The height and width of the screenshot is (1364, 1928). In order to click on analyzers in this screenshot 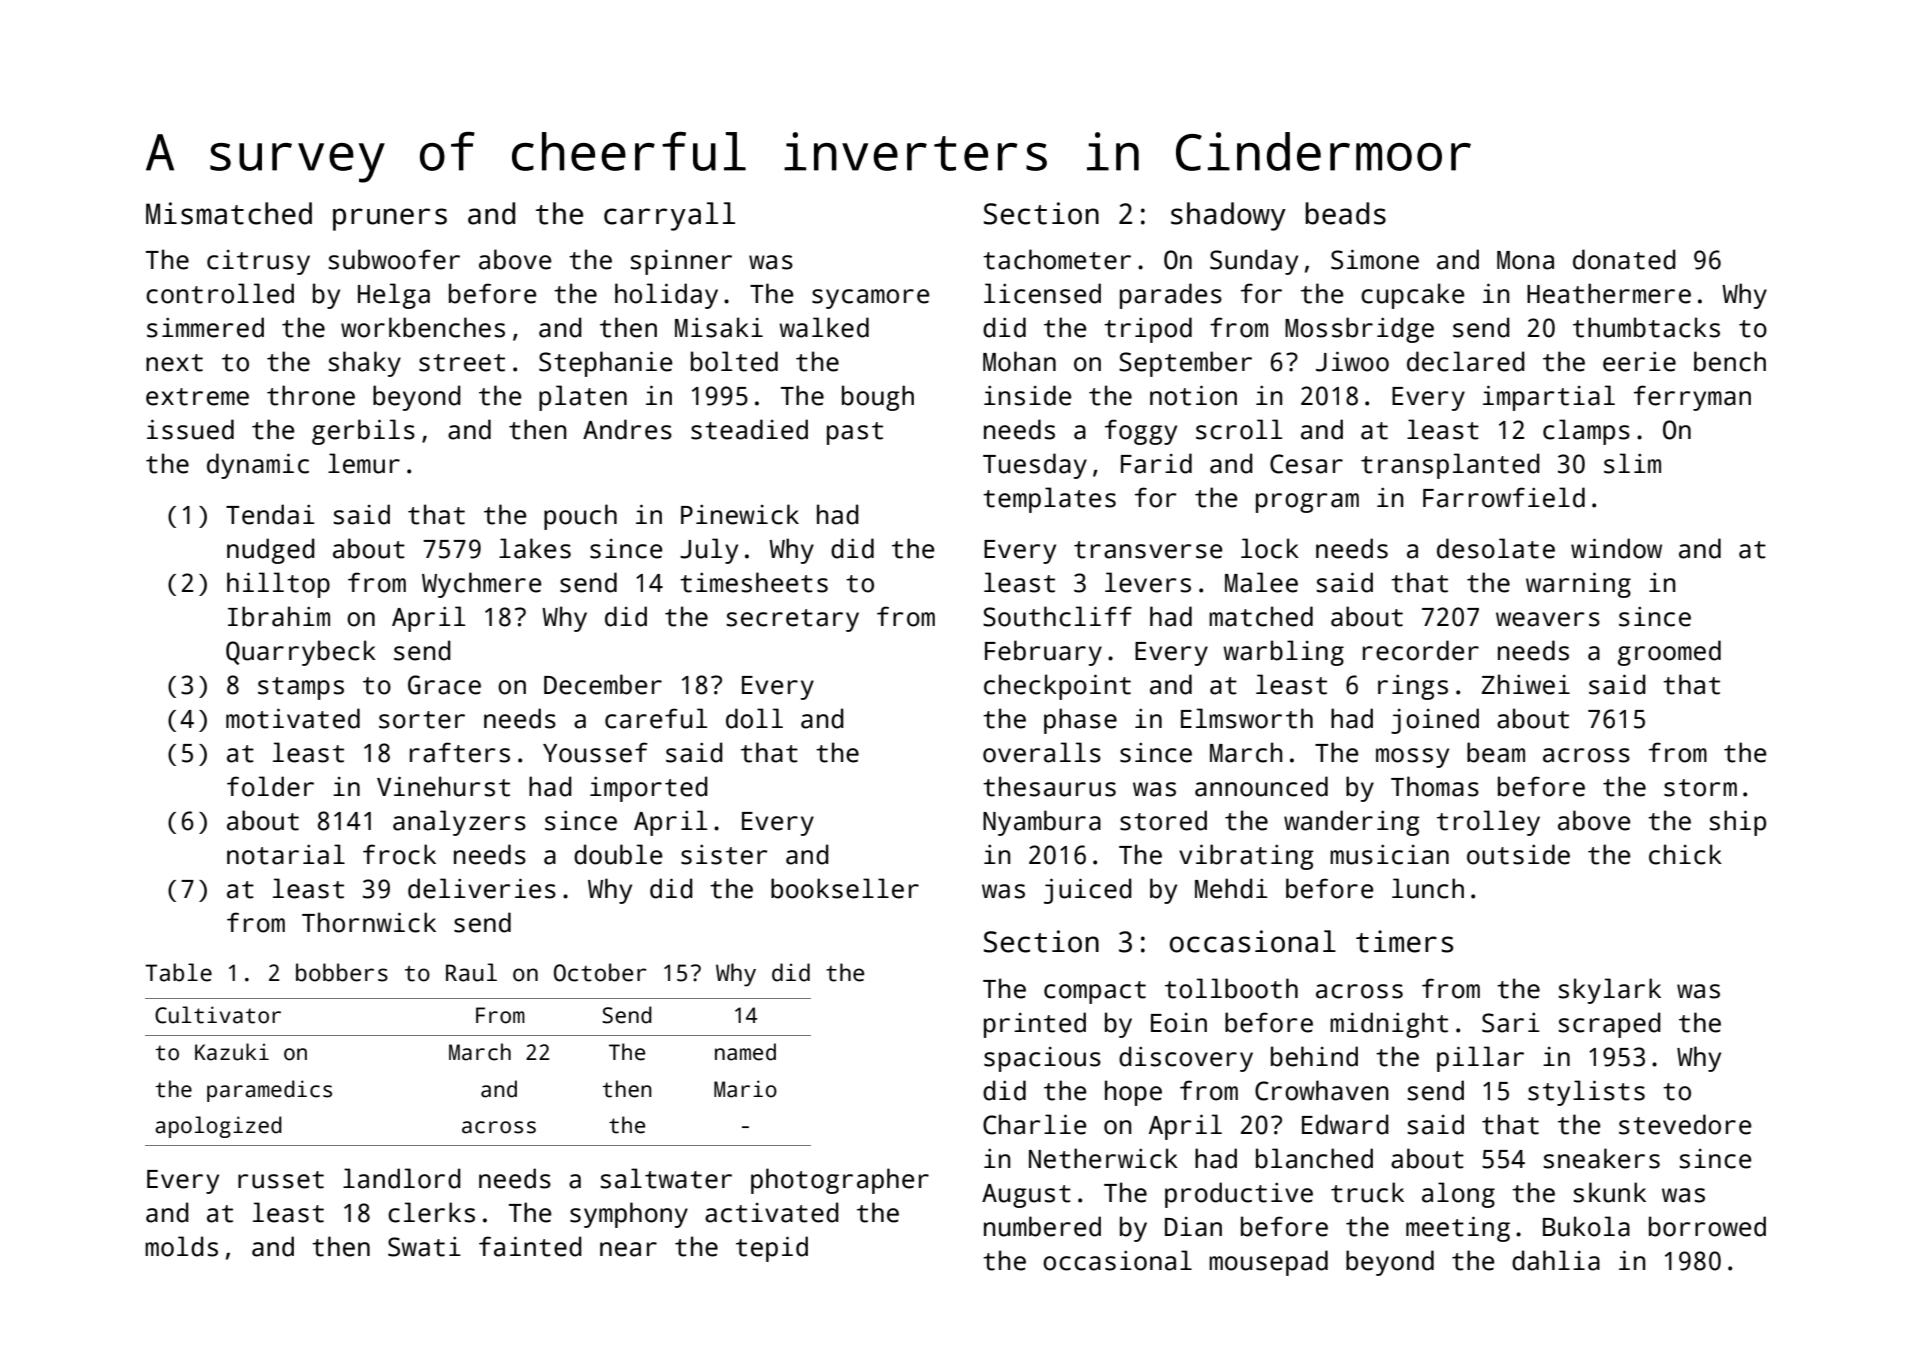, I will do `click(459, 823)`.
